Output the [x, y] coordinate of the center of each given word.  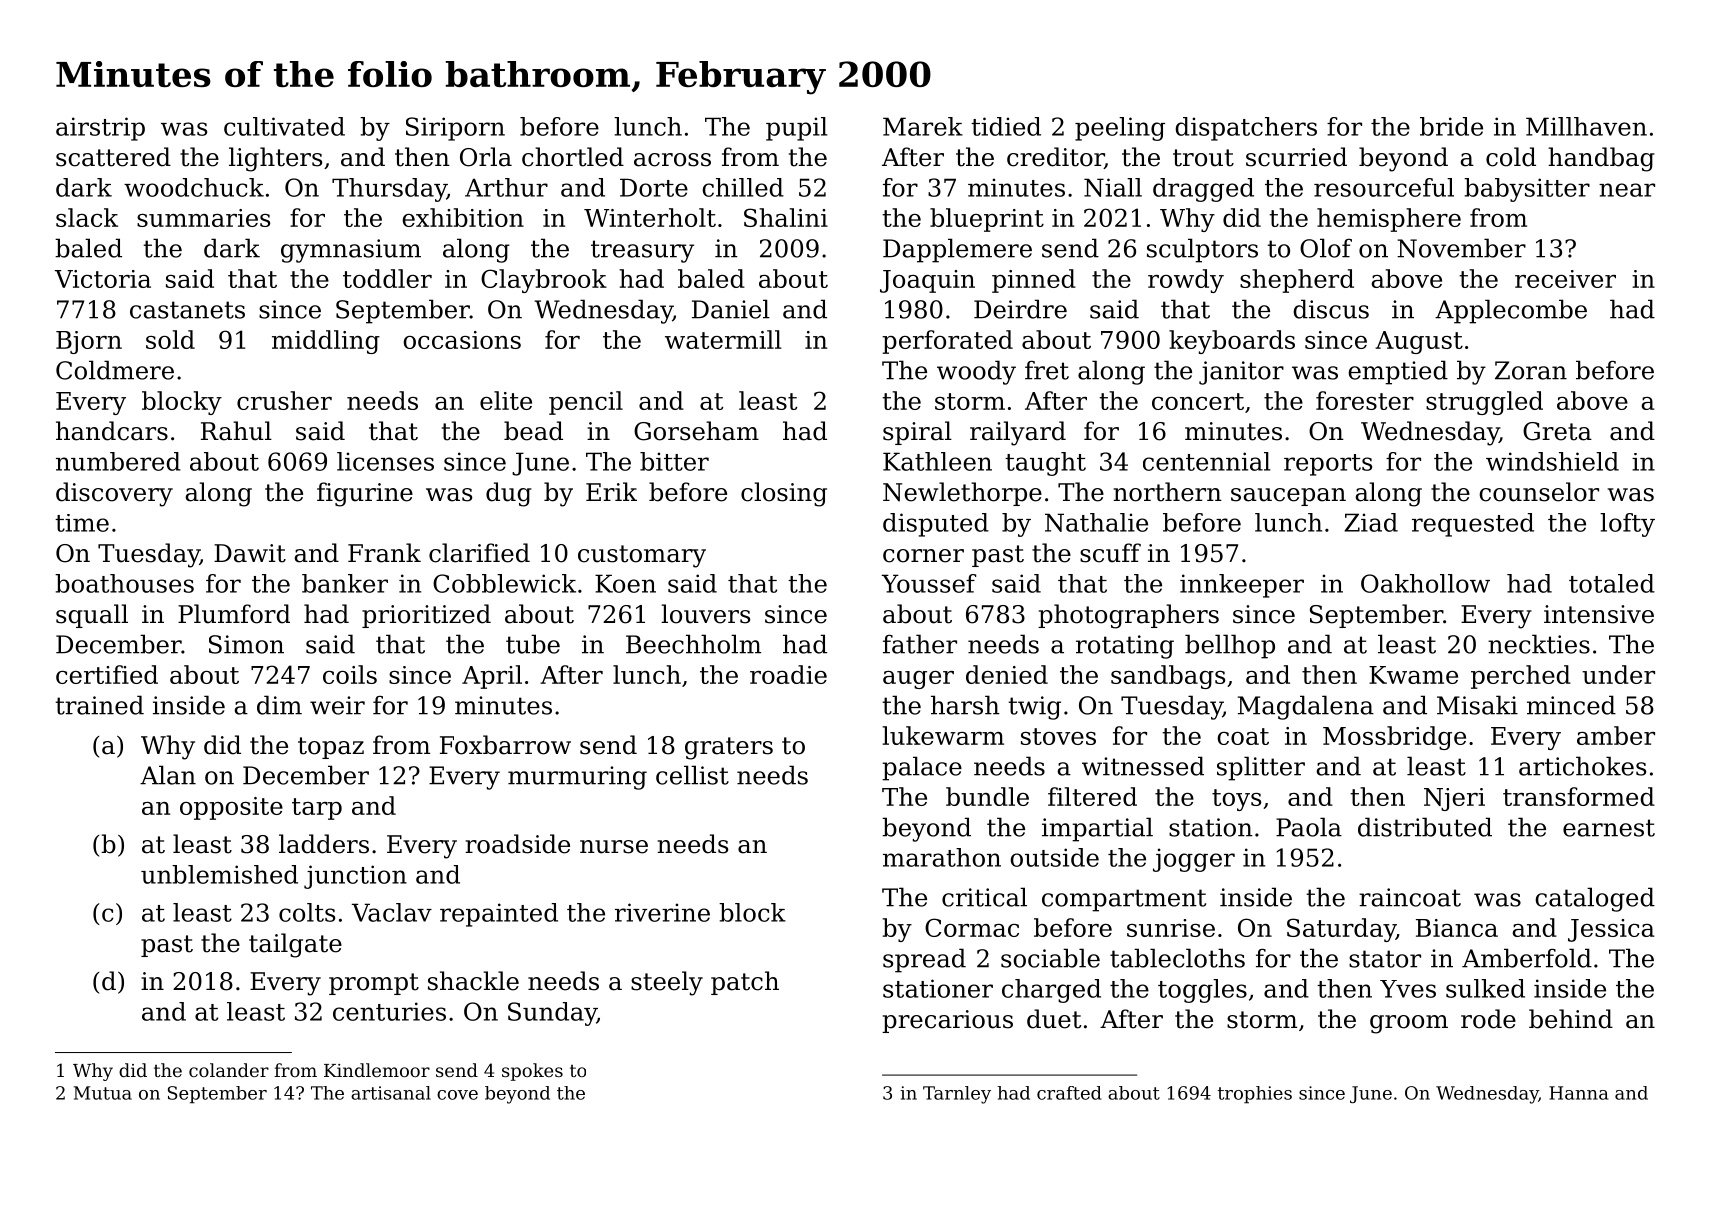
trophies [1255, 1095]
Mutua [103, 1093]
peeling [1120, 129]
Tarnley [957, 1095]
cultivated [284, 126]
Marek [923, 126]
